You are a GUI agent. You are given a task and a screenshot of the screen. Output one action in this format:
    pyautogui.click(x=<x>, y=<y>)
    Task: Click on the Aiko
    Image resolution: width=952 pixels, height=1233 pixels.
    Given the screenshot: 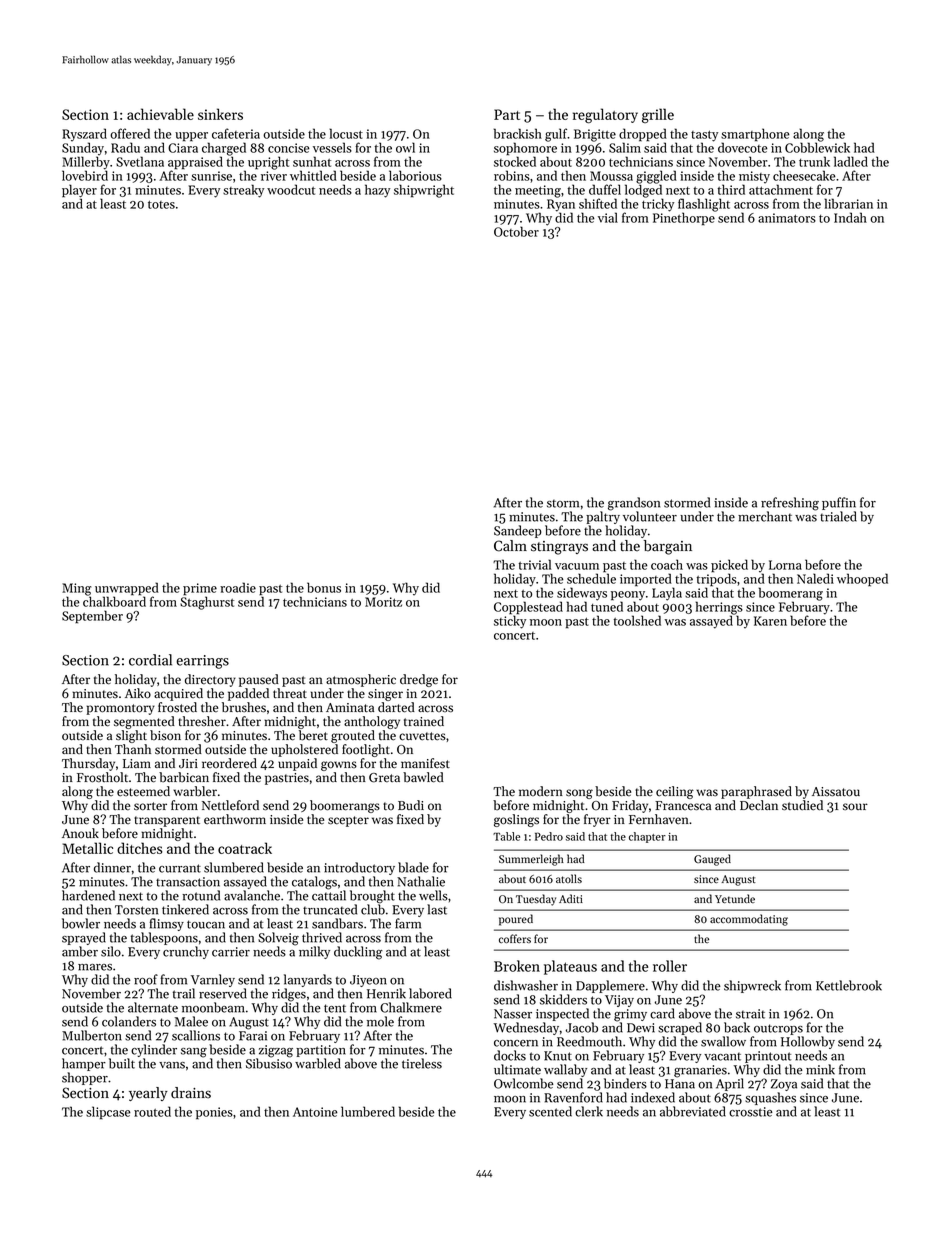 What is the action you would take?
    pyautogui.click(x=138, y=693)
